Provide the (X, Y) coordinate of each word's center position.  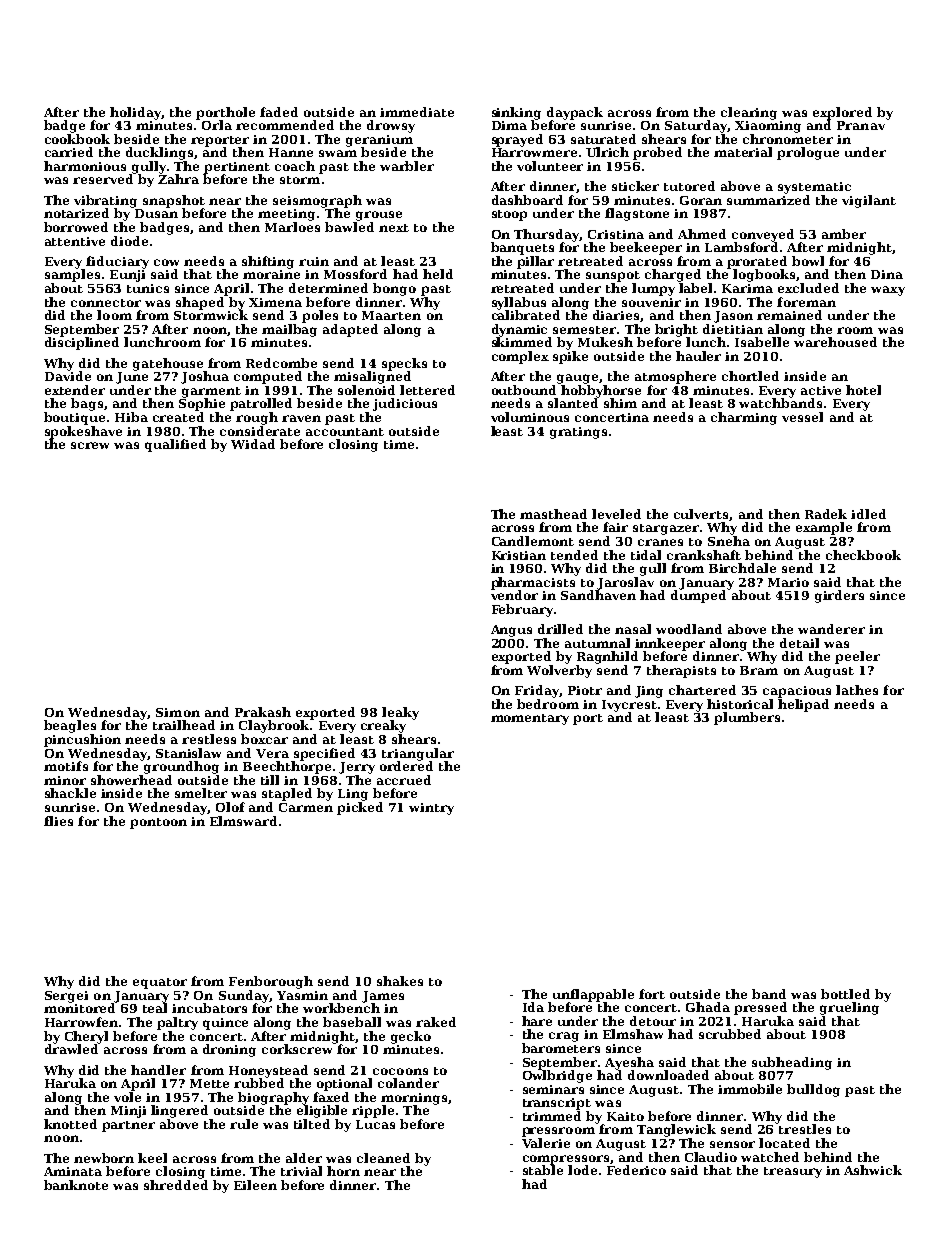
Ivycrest (629, 706)
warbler (407, 166)
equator (160, 983)
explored (842, 113)
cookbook (77, 139)
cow (166, 262)
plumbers (747, 718)
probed (657, 153)
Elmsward (243, 821)
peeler (857, 657)
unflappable (593, 995)
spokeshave (83, 432)
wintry (431, 809)
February (522, 610)
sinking (516, 113)
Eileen (255, 1185)
